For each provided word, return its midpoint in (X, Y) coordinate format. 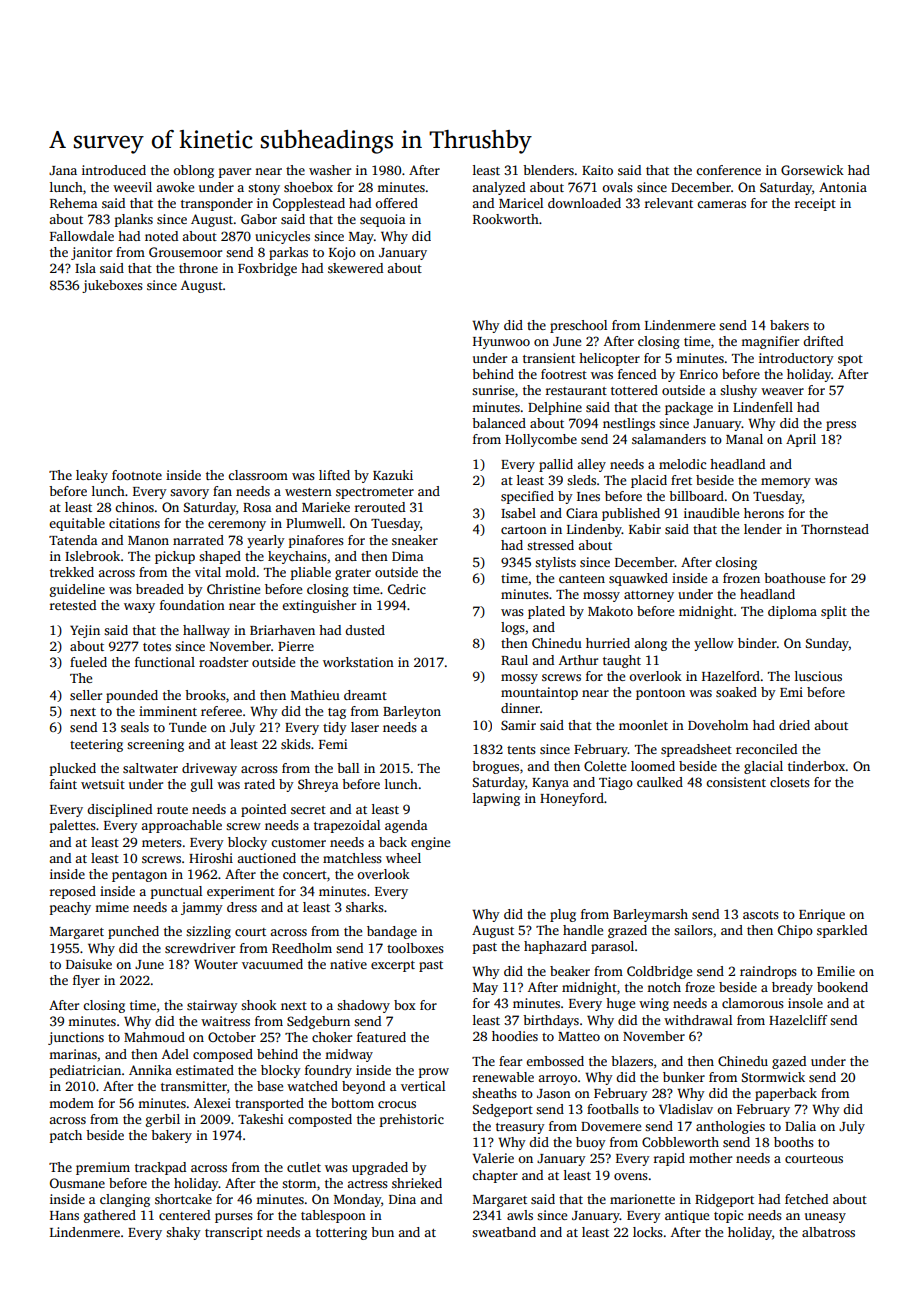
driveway (209, 769)
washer (330, 170)
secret (308, 810)
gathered (110, 1216)
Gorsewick (812, 170)
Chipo (795, 931)
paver (235, 173)
